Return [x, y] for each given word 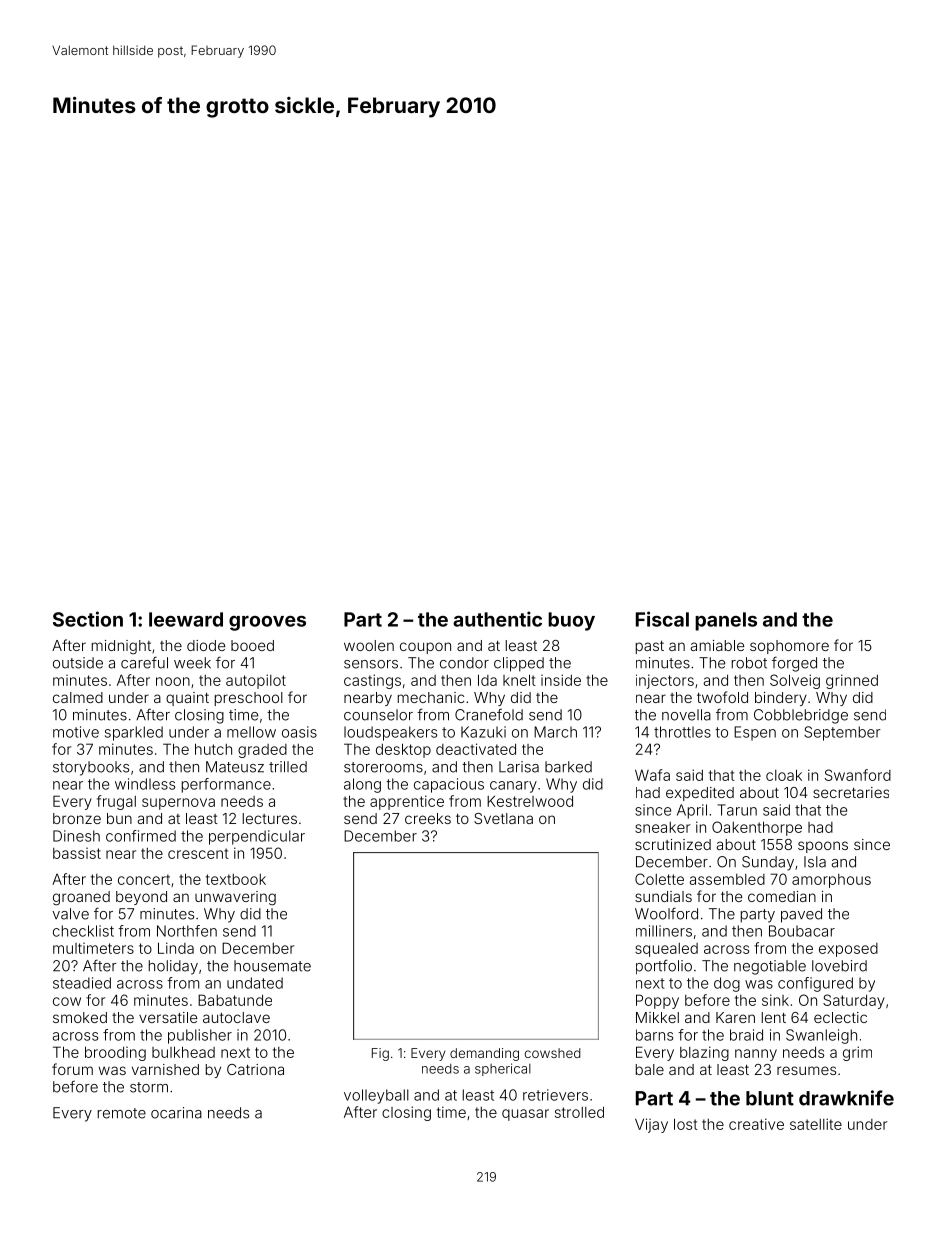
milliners [664, 931]
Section [88, 619]
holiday [173, 967]
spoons [823, 847]
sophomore [789, 647]
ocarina [176, 1113]
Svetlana [503, 818]
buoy [571, 621]
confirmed [141, 836]
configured [815, 984]
